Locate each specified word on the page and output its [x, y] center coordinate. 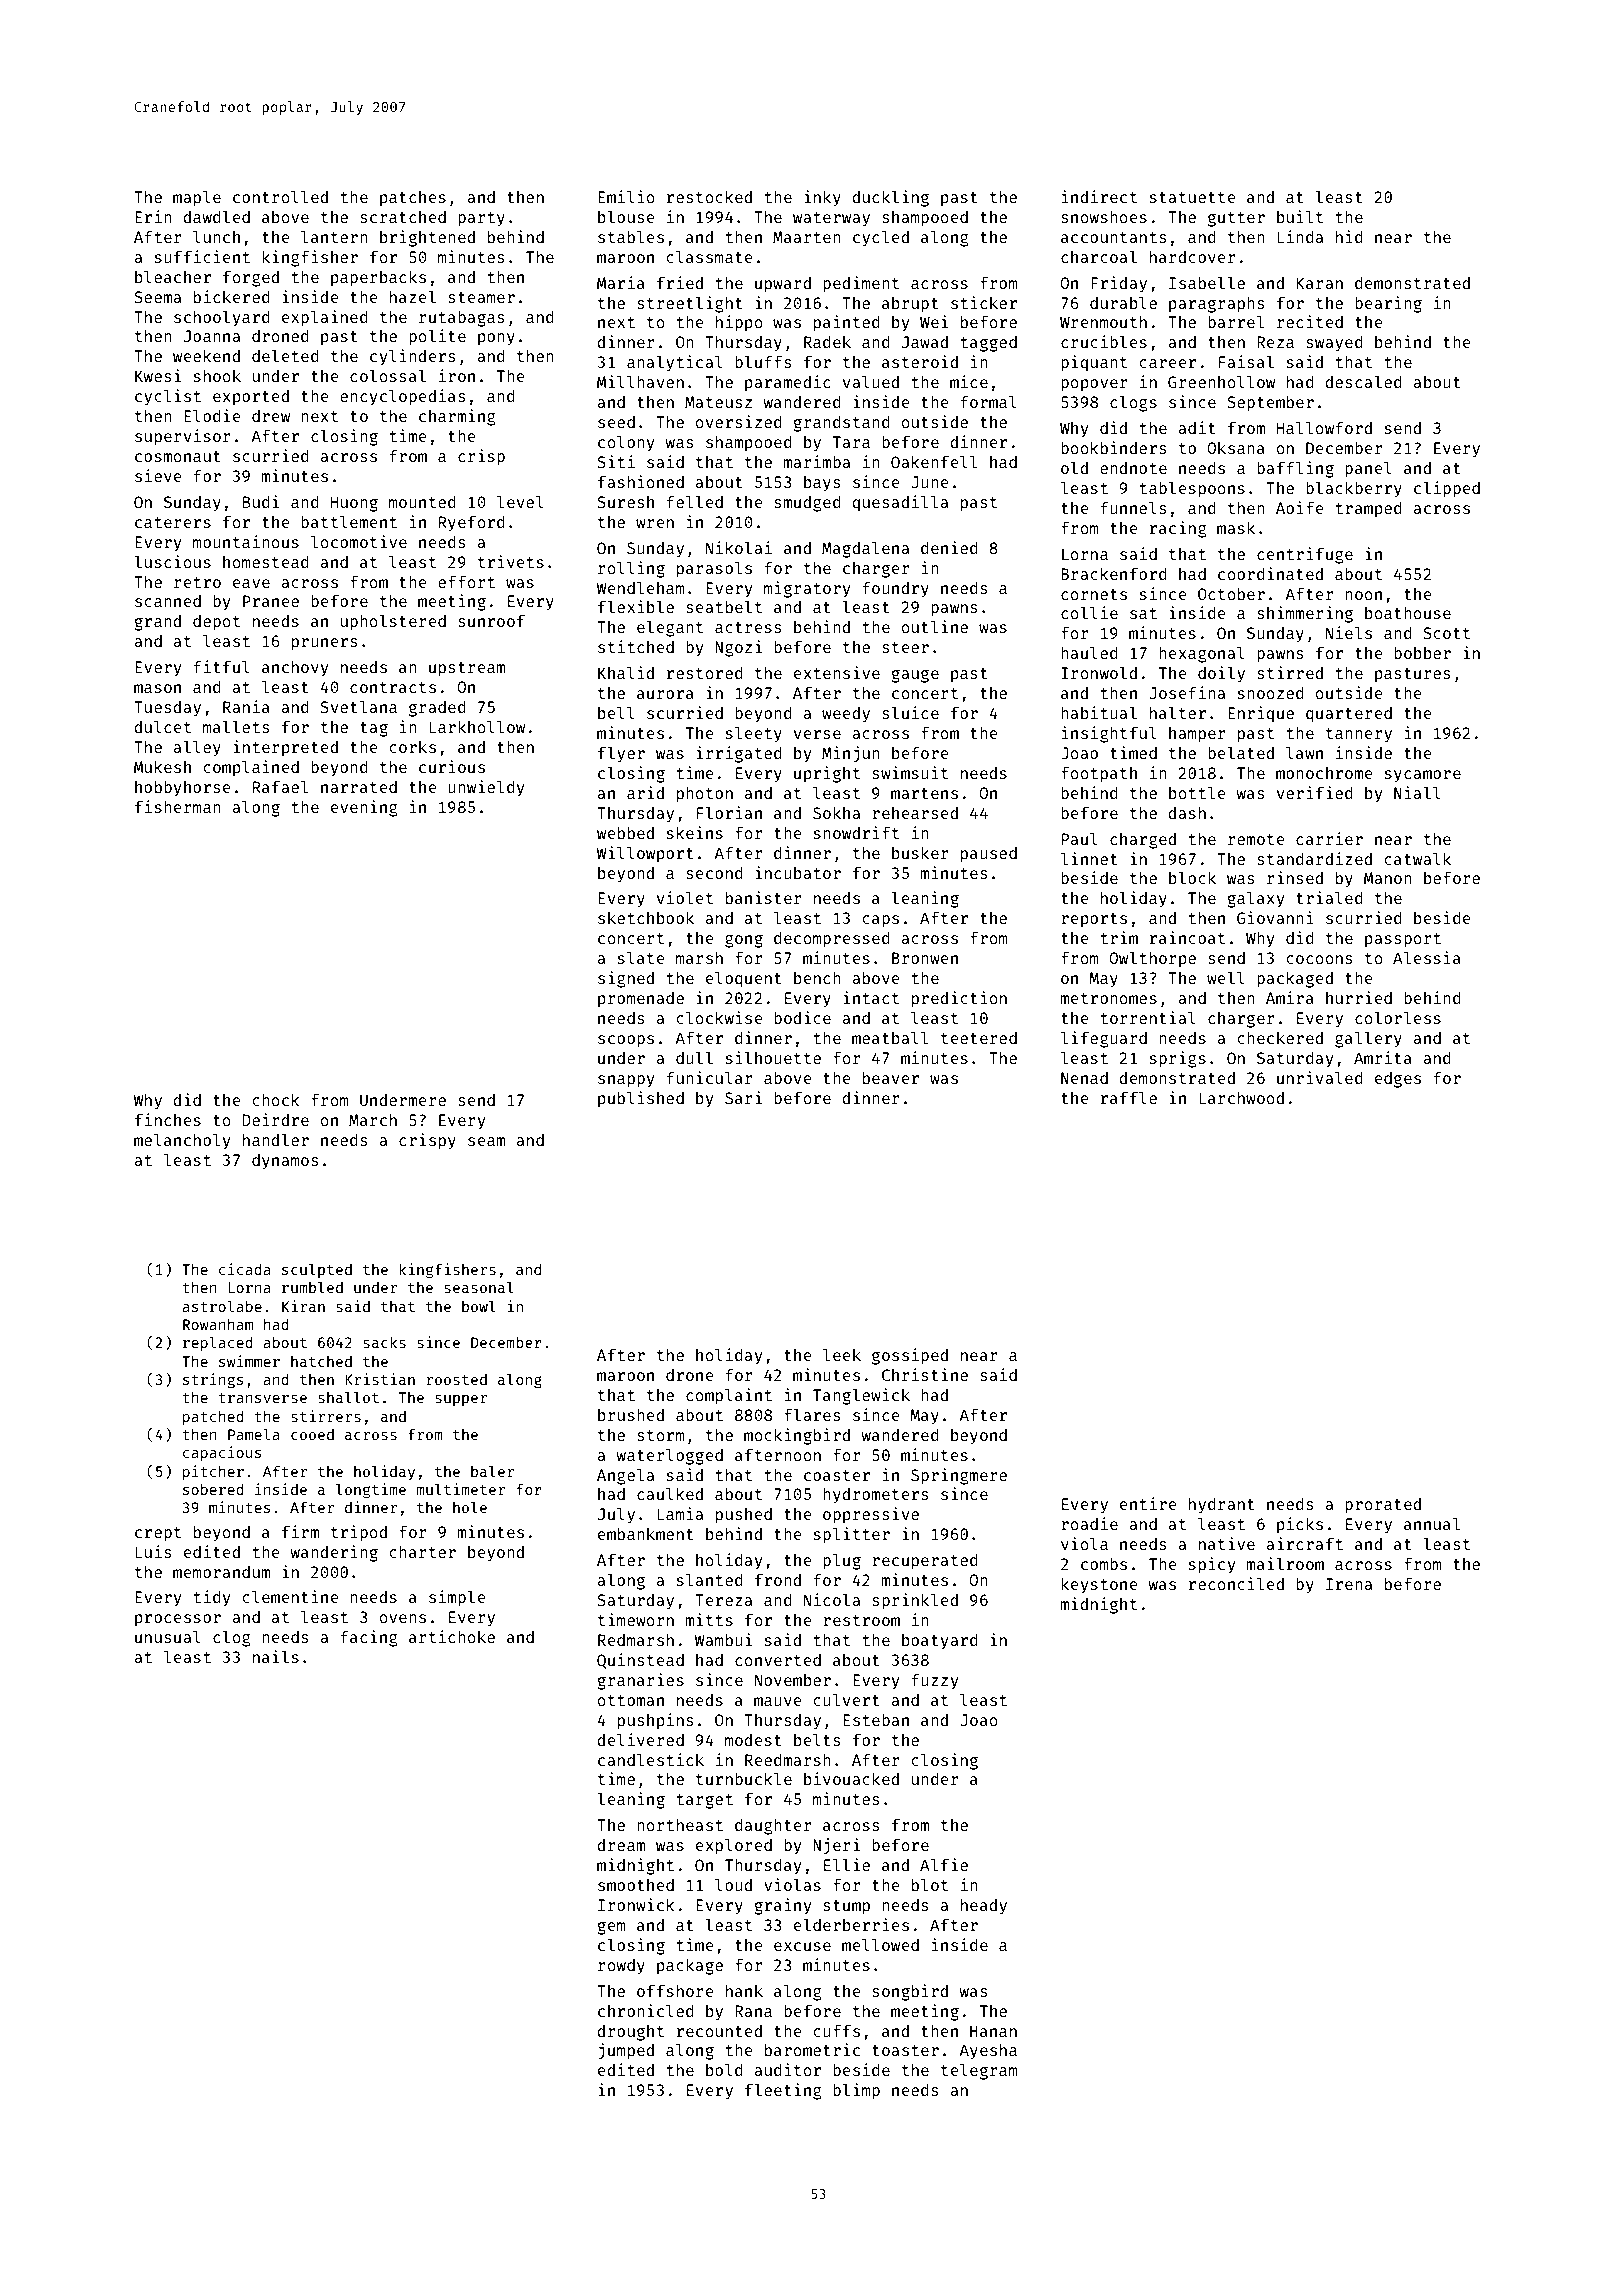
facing [369, 1638]
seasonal [479, 1287]
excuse [802, 1946]
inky [822, 198]
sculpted [317, 1270]
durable [1123, 302]
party [481, 219]
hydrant [1222, 1506]
